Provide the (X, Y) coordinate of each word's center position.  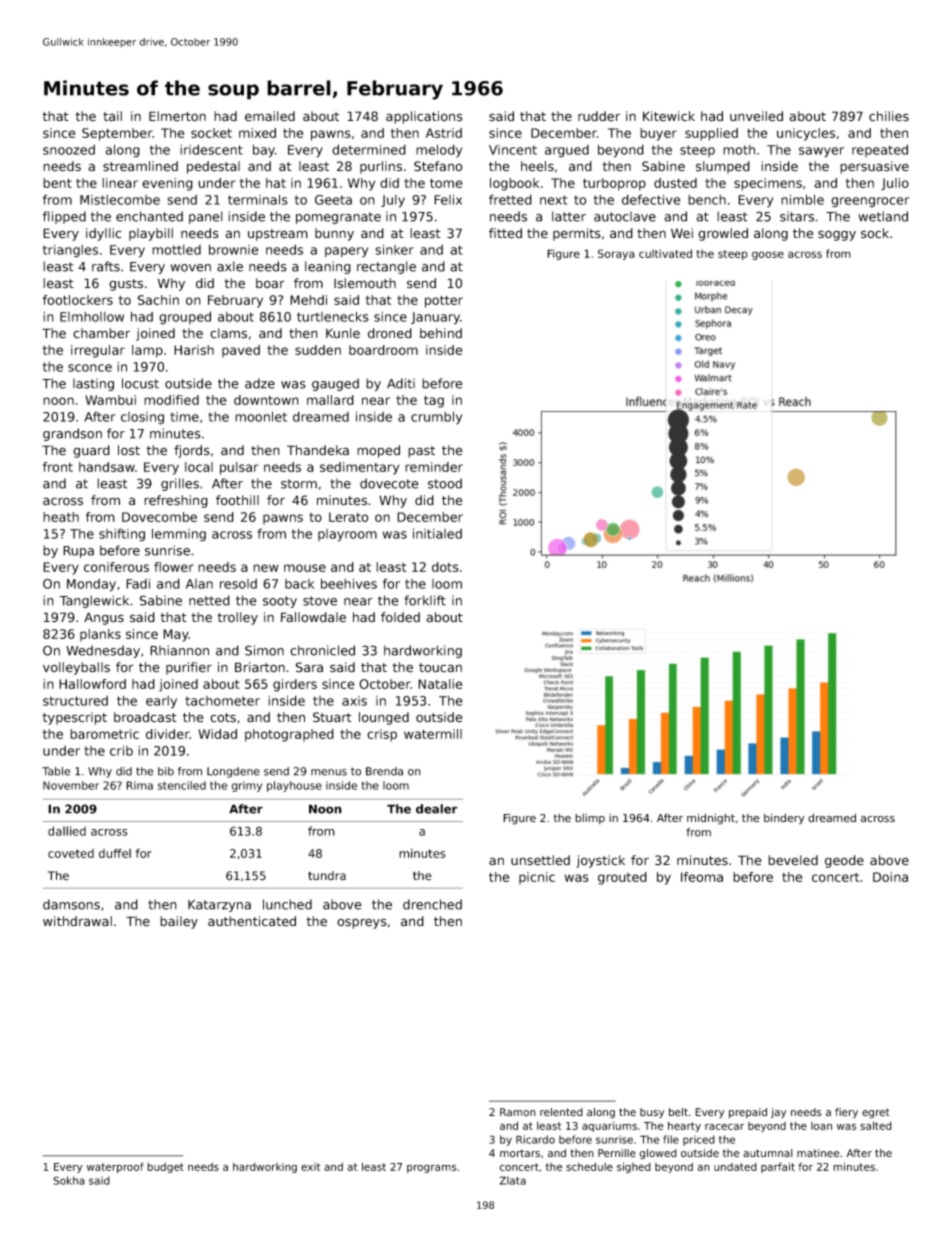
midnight (711, 819)
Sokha (69, 1180)
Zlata (513, 1180)
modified (171, 400)
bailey (179, 922)
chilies (889, 116)
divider (168, 734)
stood (445, 483)
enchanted (149, 216)
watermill (433, 734)
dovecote (389, 483)
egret (875, 1113)
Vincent (513, 150)
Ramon (518, 1112)
